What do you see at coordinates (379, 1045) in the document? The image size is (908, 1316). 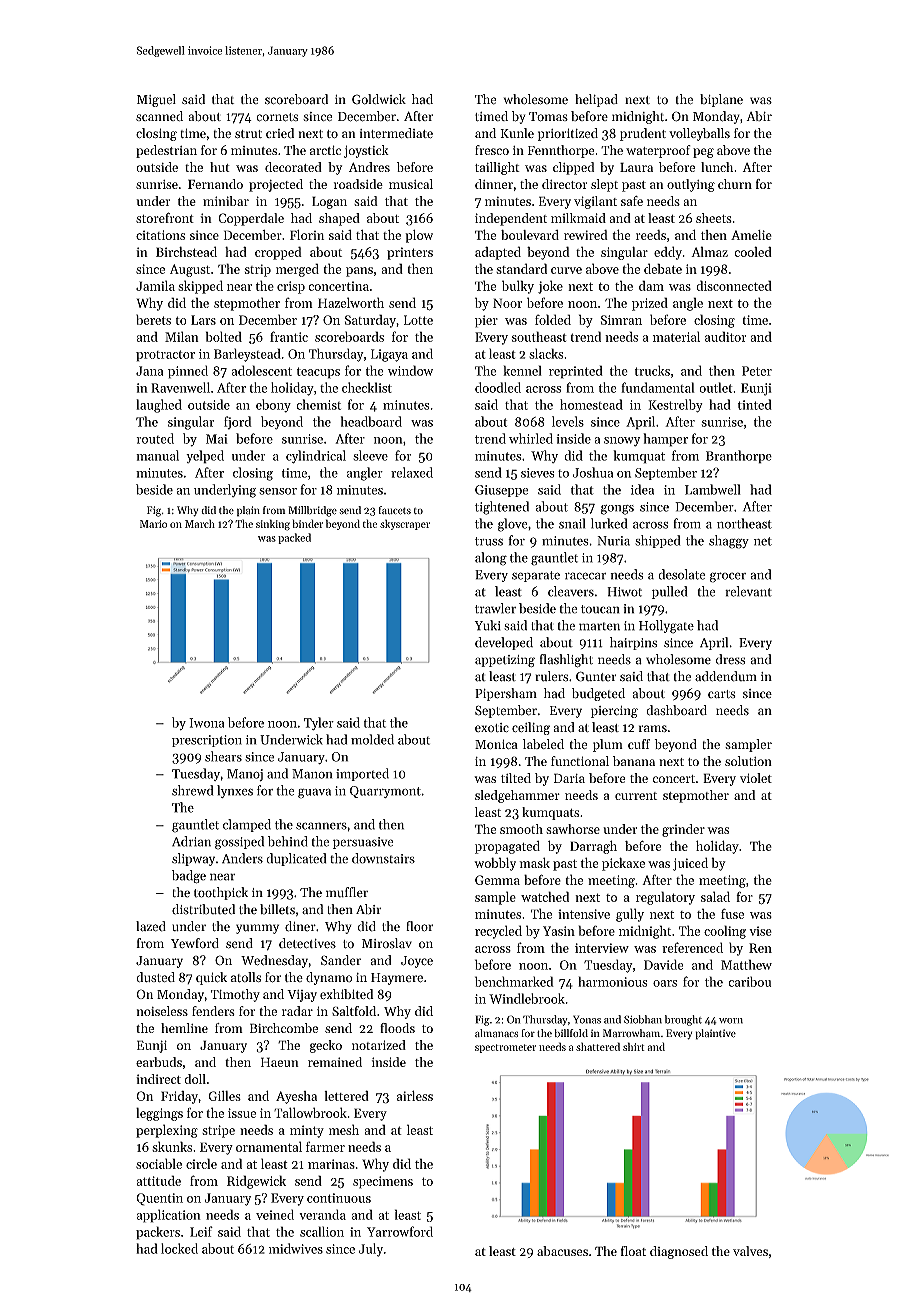 I see `notarized` at bounding box center [379, 1045].
